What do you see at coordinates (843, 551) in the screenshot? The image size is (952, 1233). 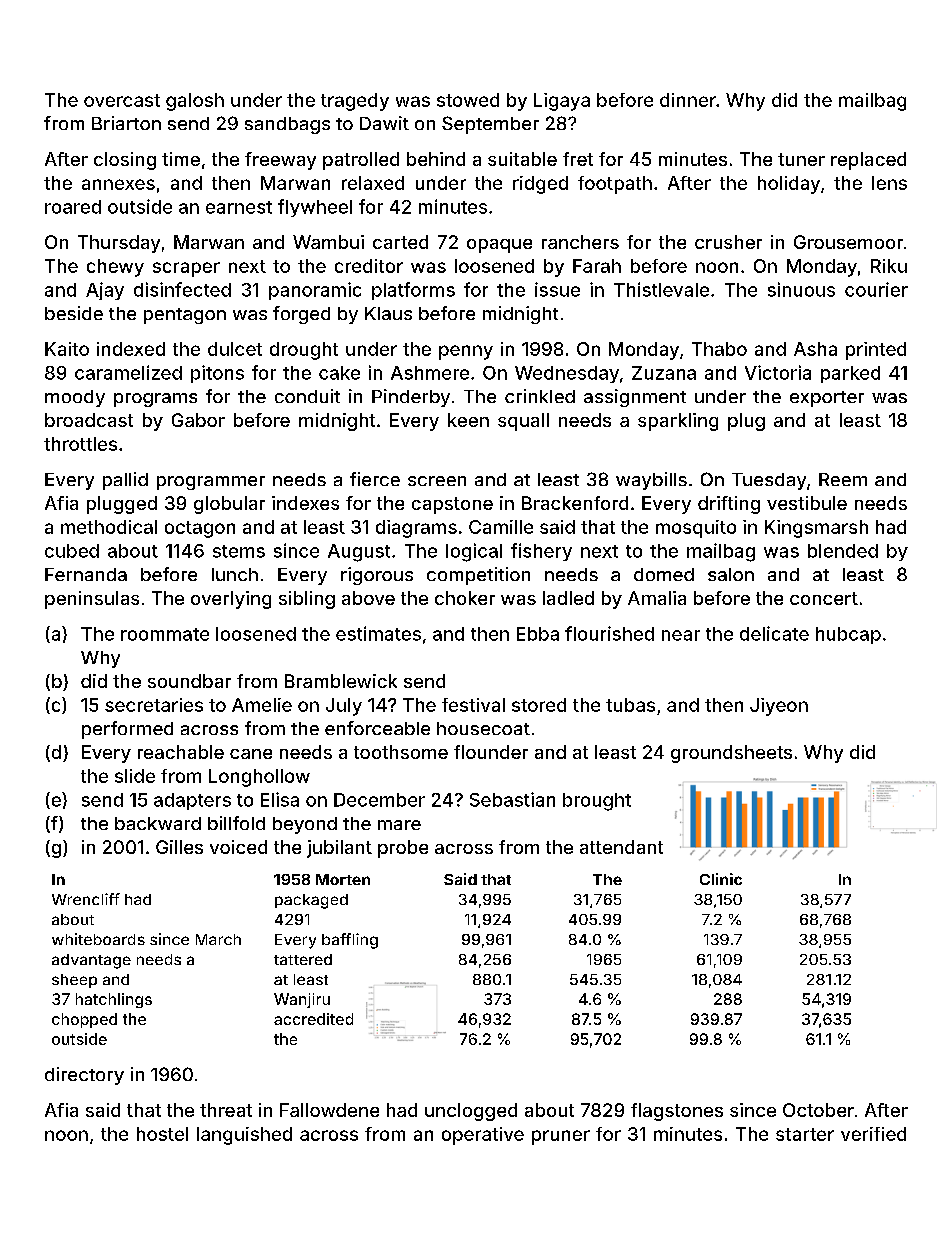 I see `blended` at bounding box center [843, 551].
